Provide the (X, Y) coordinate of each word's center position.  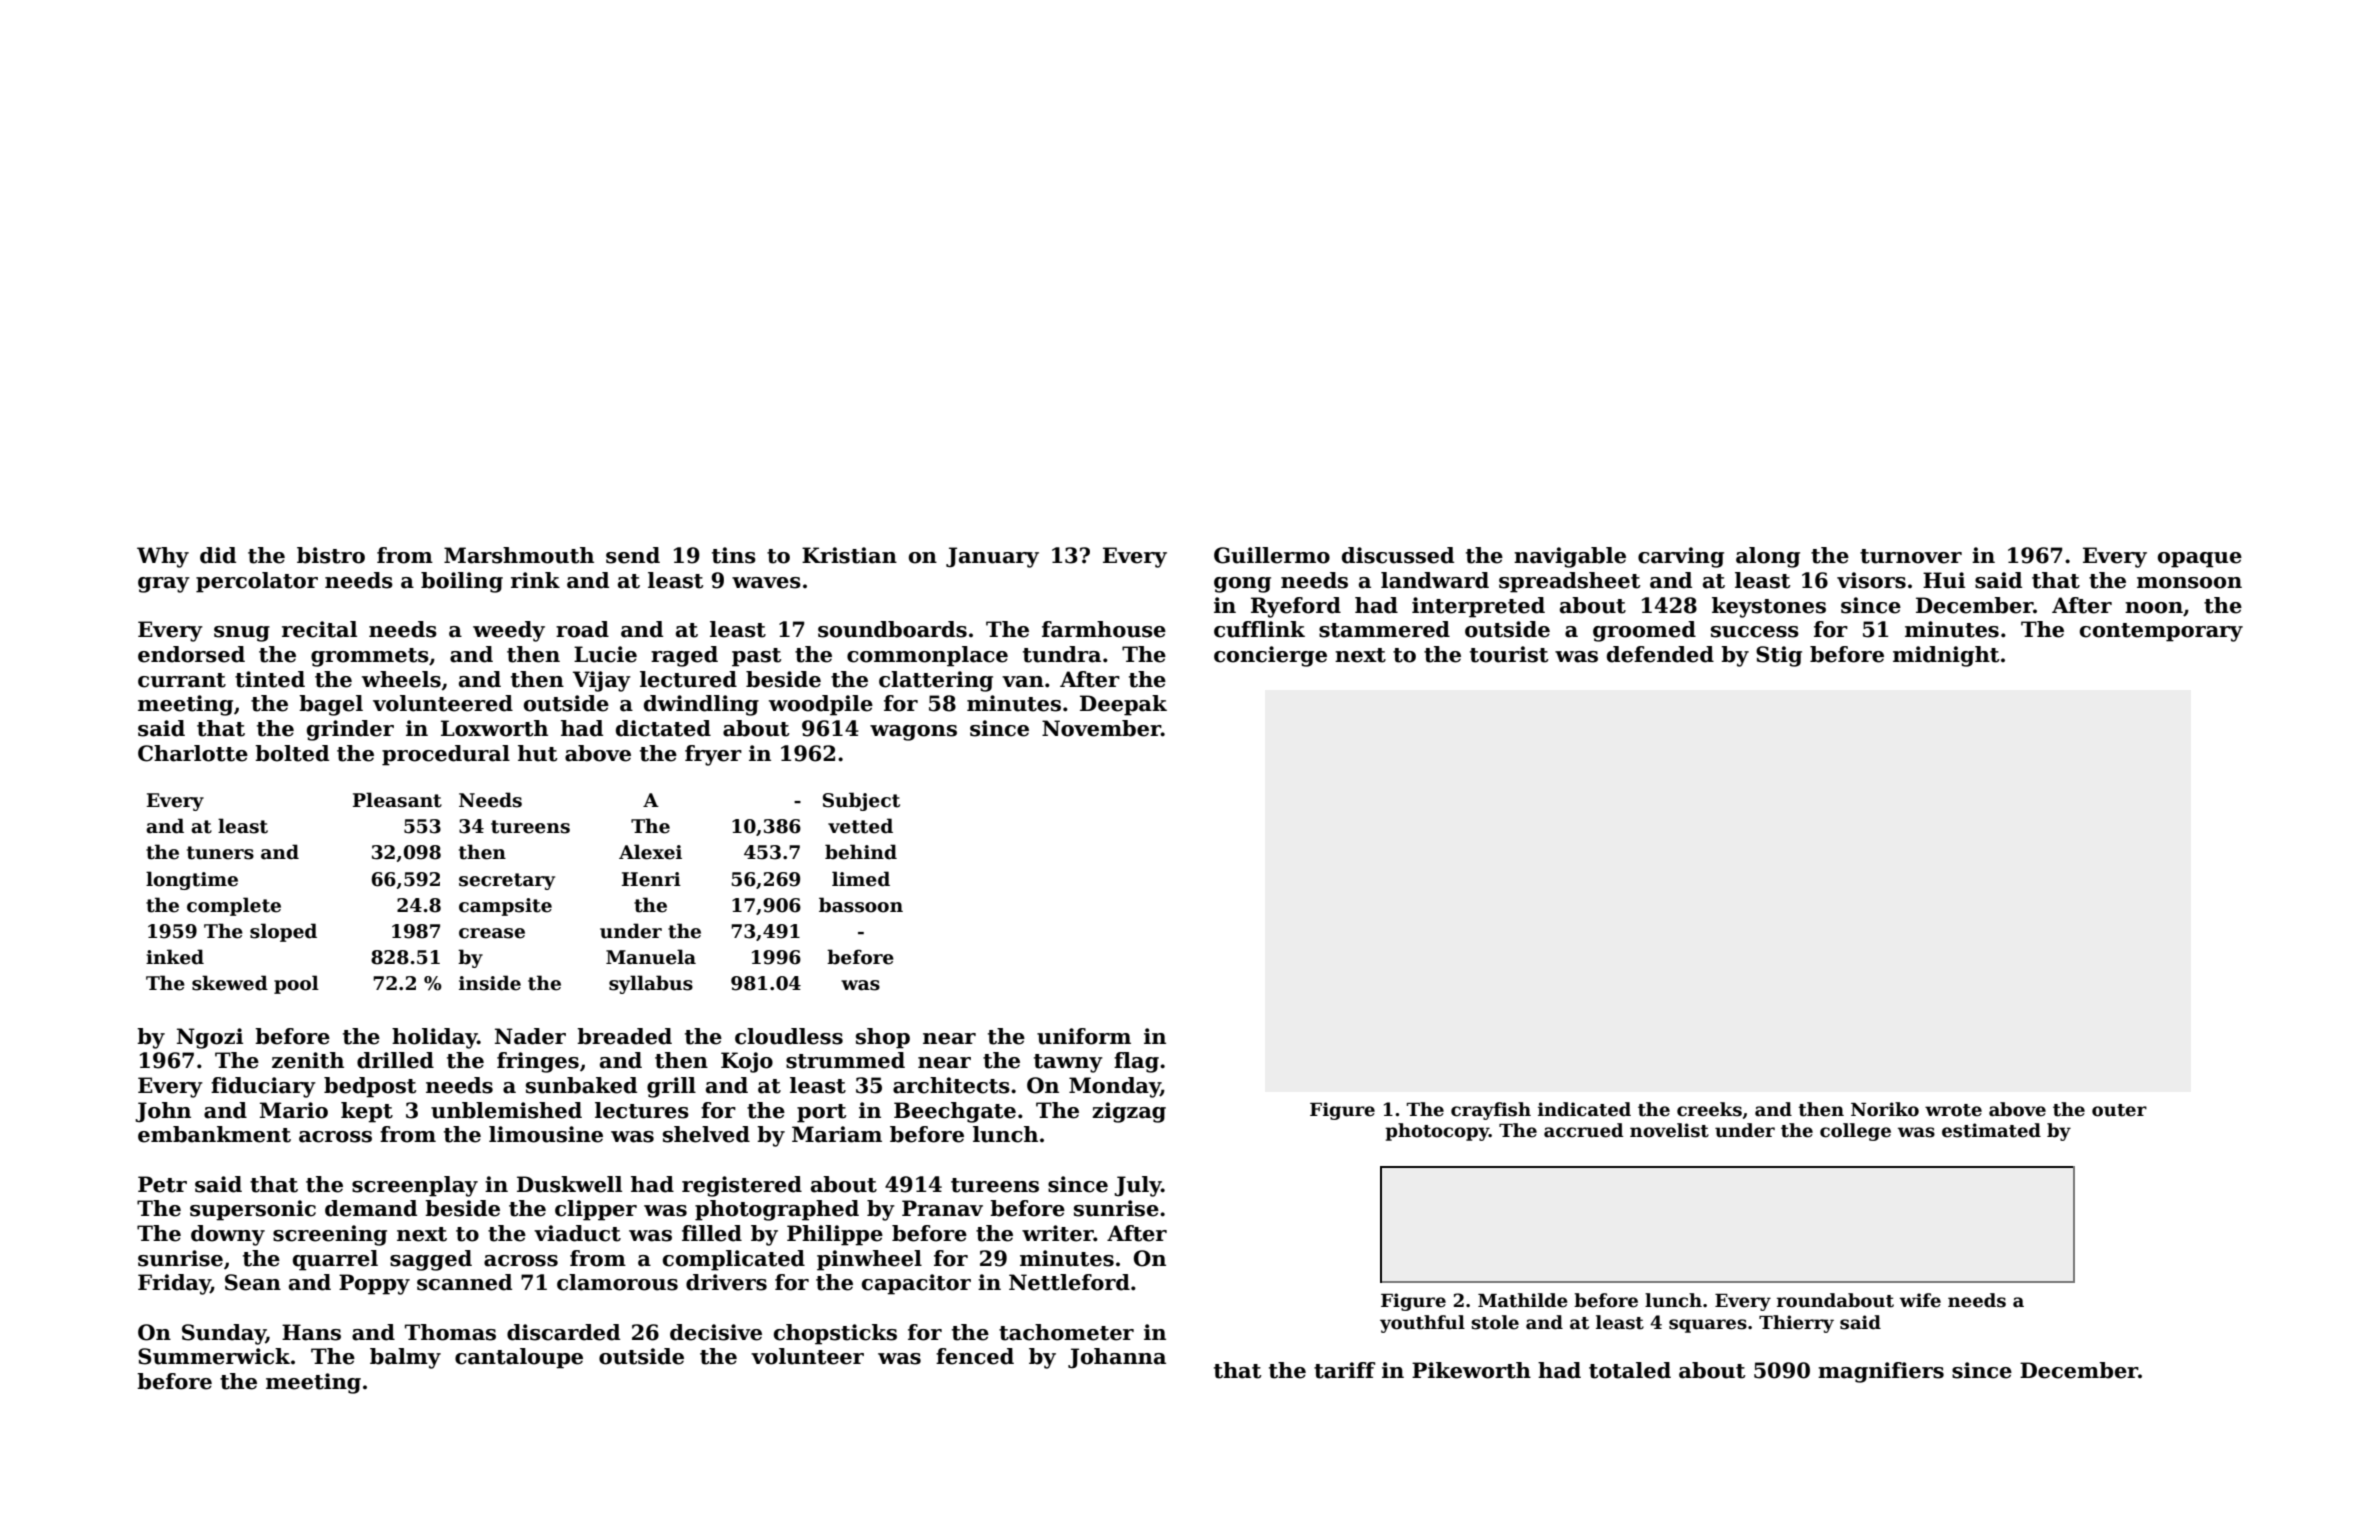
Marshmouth (519, 555)
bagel (331, 705)
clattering (936, 681)
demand (371, 1208)
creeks (1709, 1109)
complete (234, 906)
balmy (405, 1358)
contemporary (2161, 632)
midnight (1946, 656)
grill (671, 1087)
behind (861, 852)
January (992, 557)
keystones (1769, 607)
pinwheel (869, 1260)
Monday (1115, 1087)
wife (1920, 1300)
